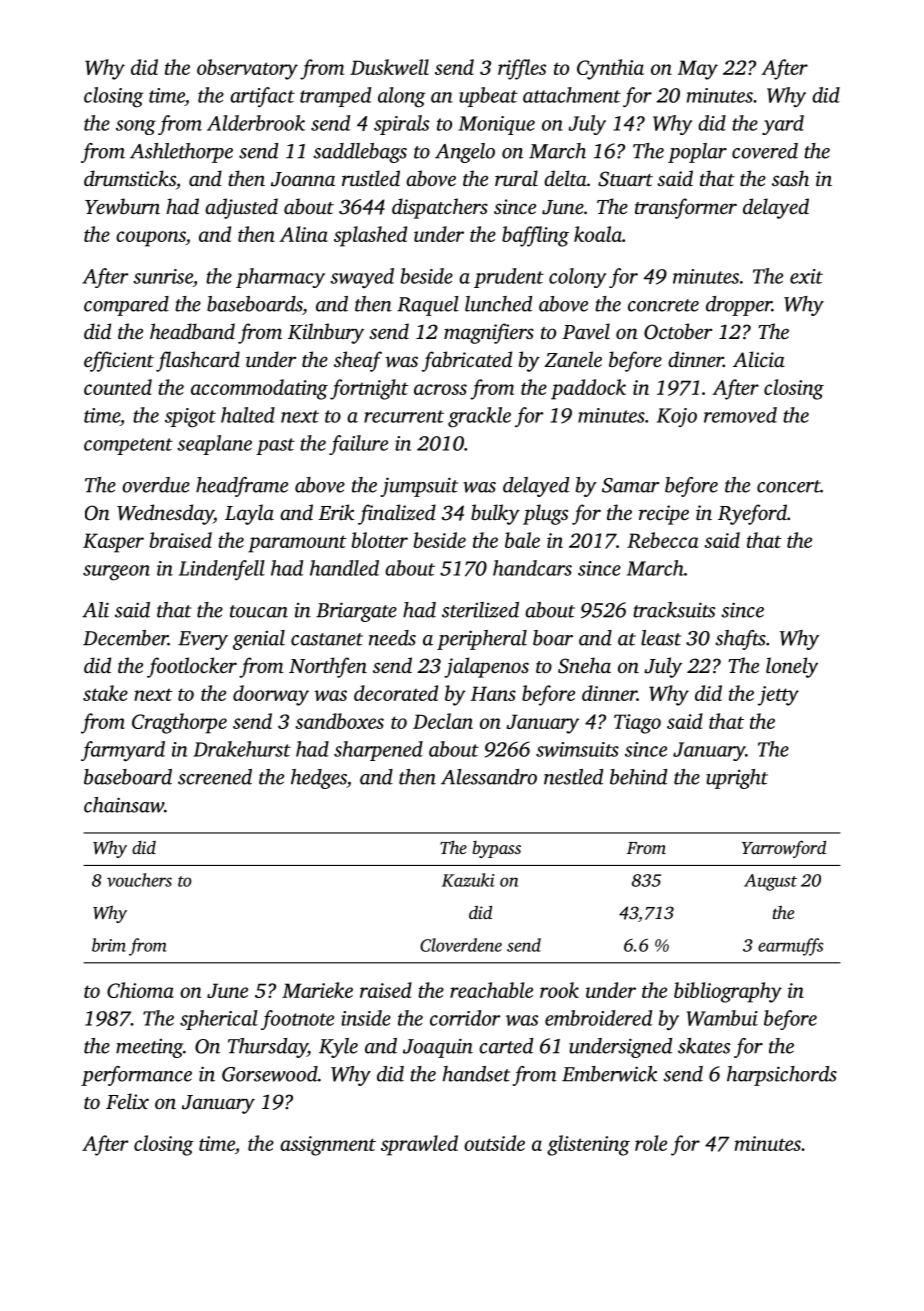  Describe the element at coordinates (126, 306) in the screenshot. I see `compared` at that location.
